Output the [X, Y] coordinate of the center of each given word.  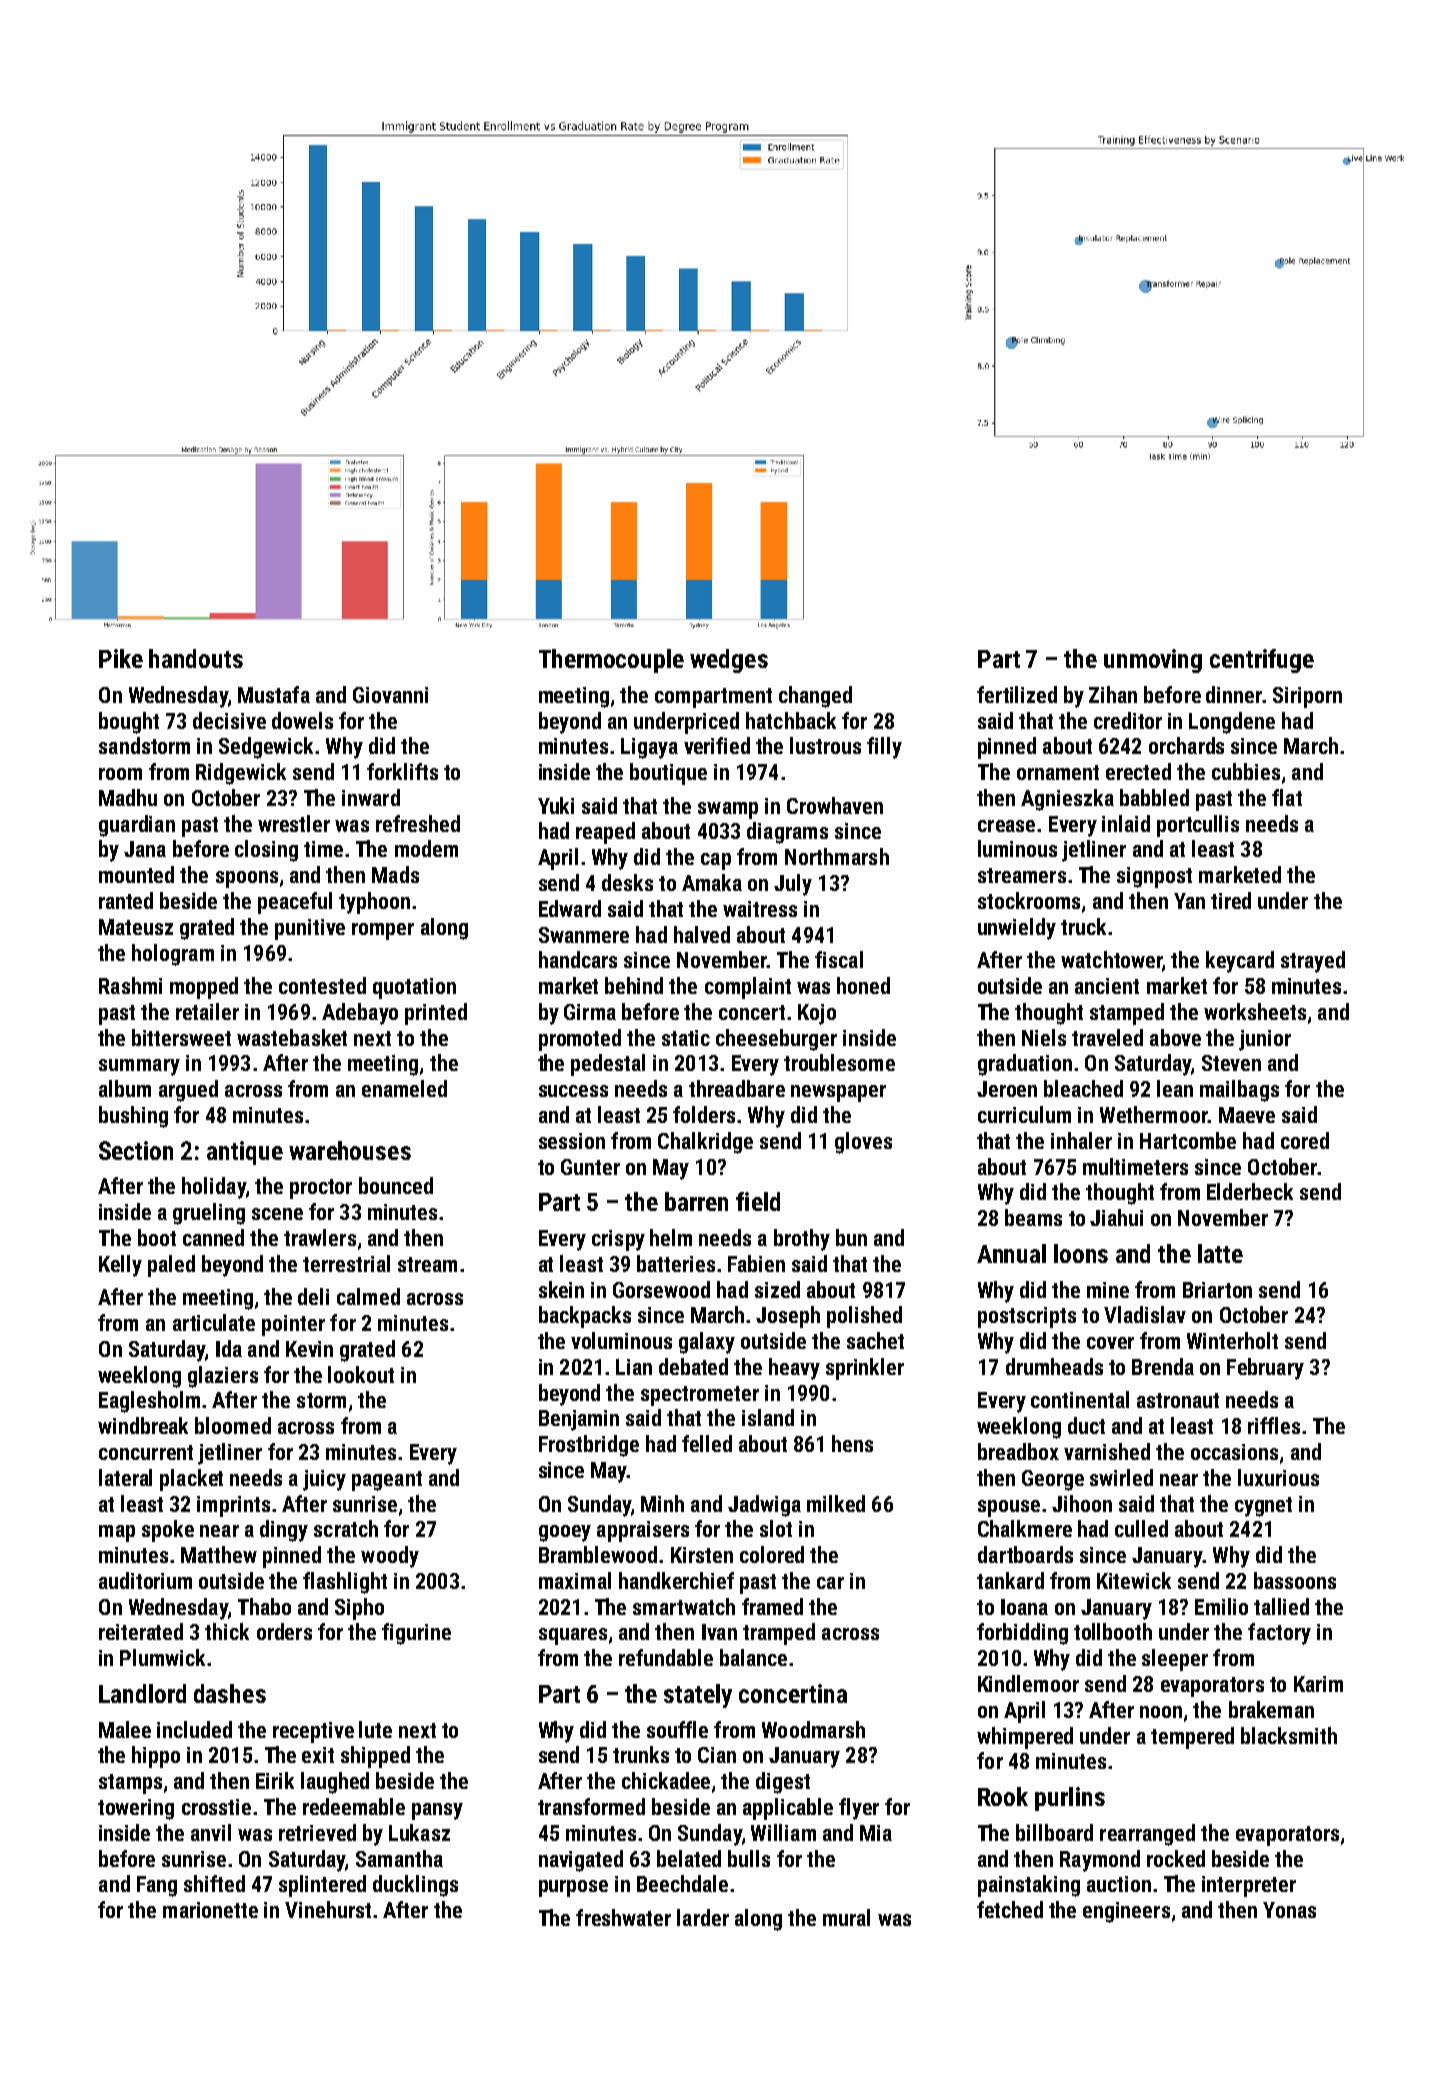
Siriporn [1307, 697]
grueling [209, 1214]
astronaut [1178, 1400]
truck [1083, 926]
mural [846, 1917]
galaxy [707, 1343]
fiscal [839, 959]
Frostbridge [589, 1446]
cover [1110, 1343]
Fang [157, 1886]
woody [390, 1557]
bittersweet [181, 1037]
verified [717, 745]
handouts [196, 658]
